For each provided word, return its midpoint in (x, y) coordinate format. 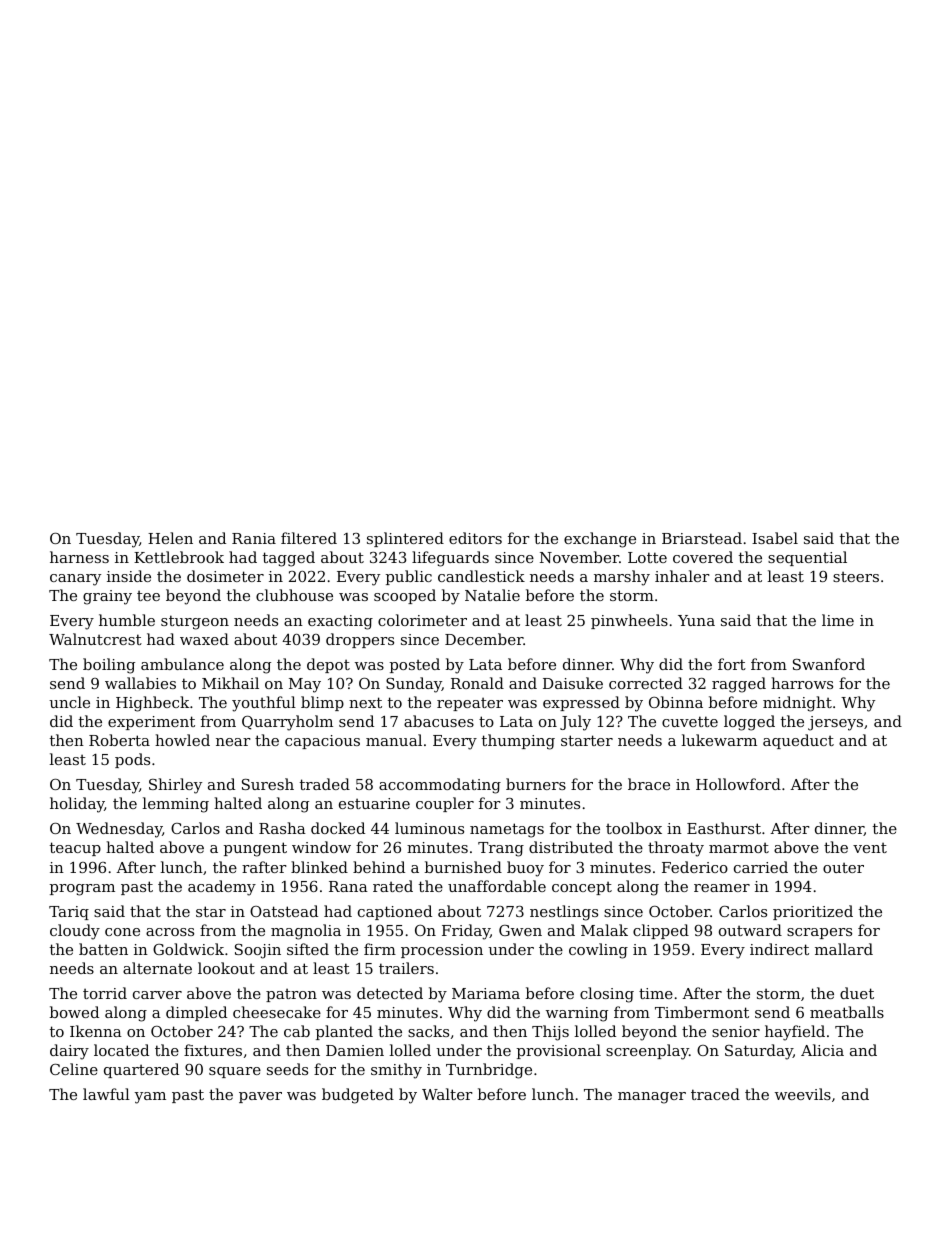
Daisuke (573, 683)
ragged (739, 685)
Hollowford (738, 784)
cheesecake (277, 1012)
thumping (518, 742)
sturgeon (195, 622)
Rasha (282, 828)
